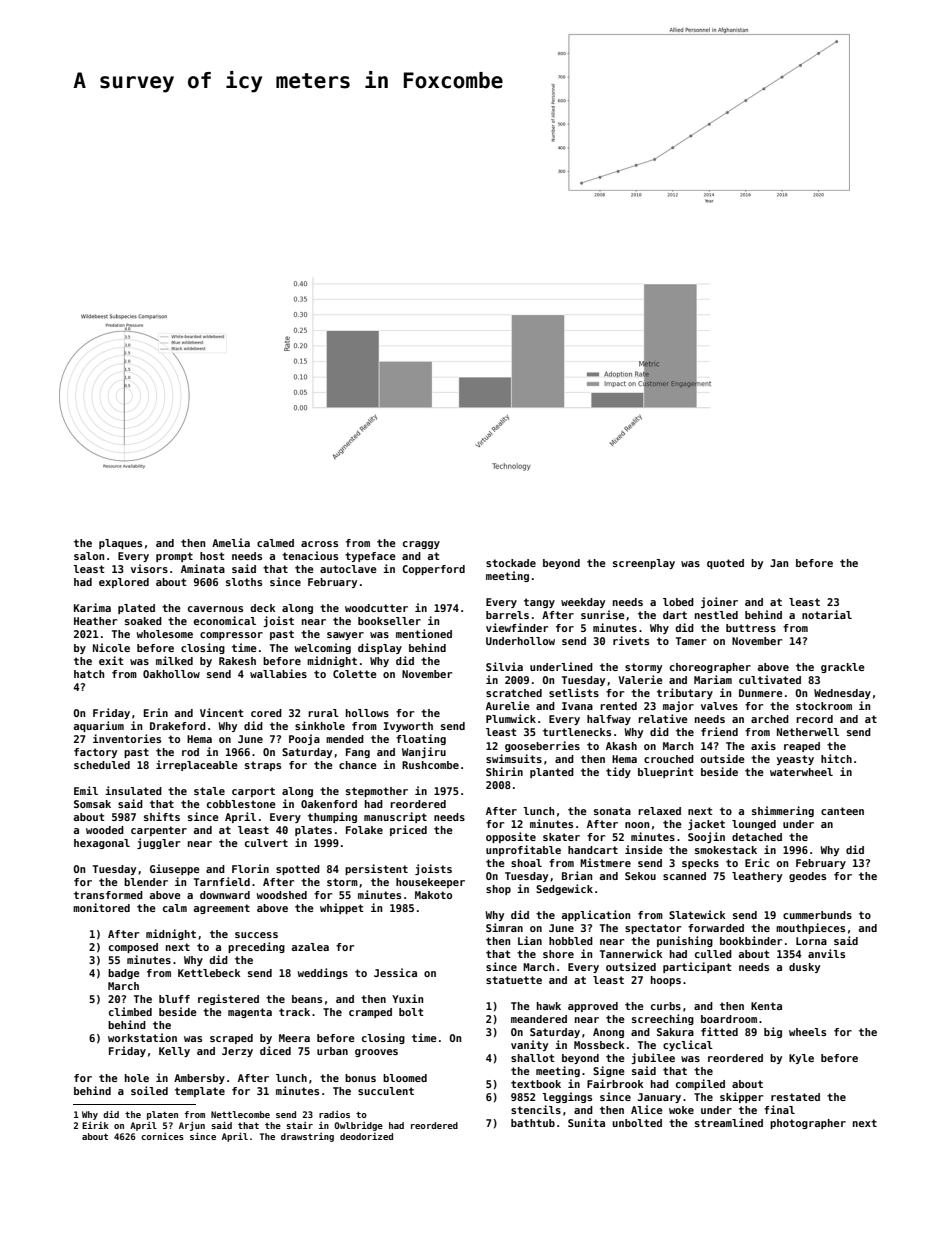 Image resolution: width=952 pixels, height=1233 pixels. I want to click on detached, so click(757, 837).
